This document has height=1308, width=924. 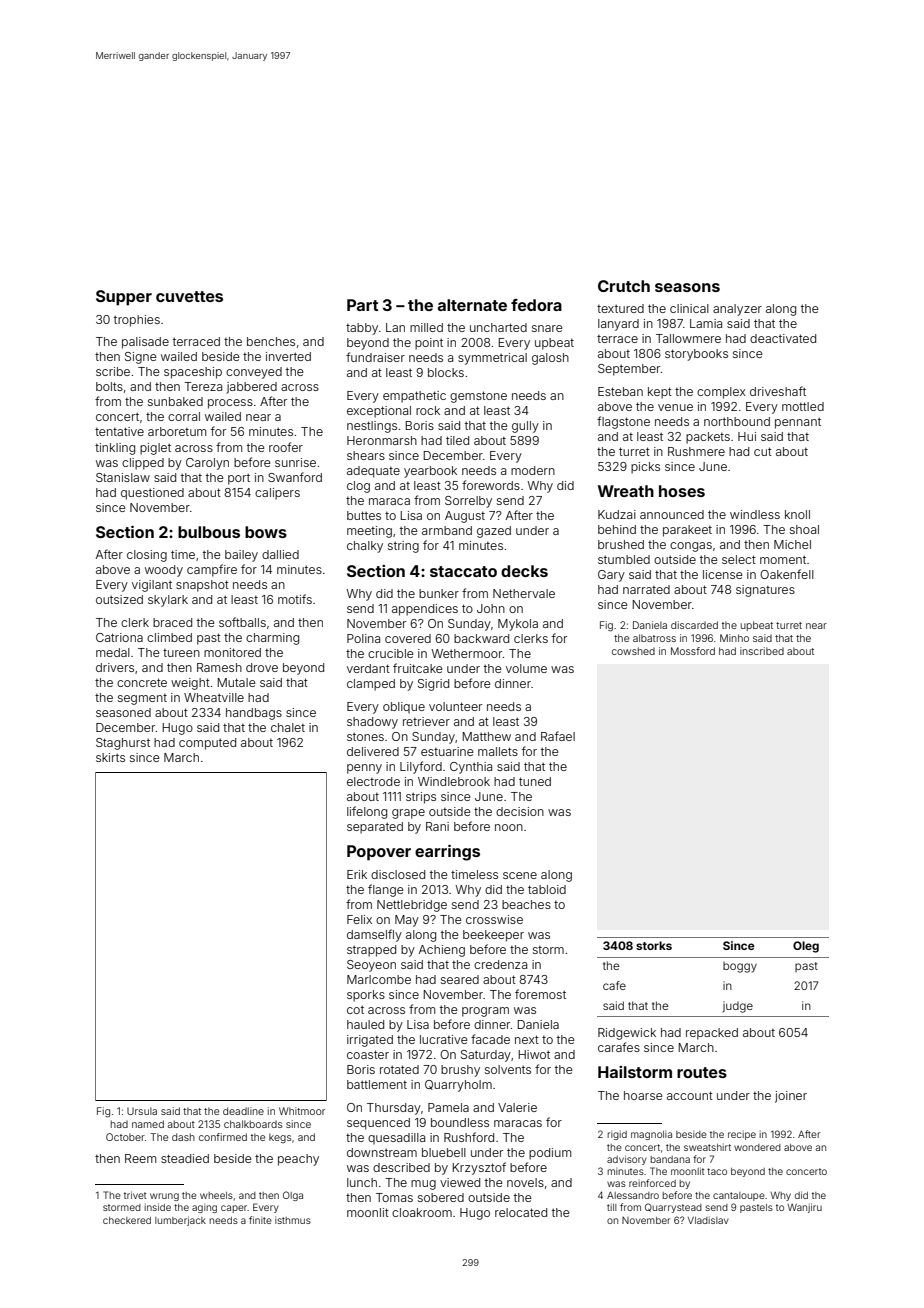 What do you see at coordinates (455, 706) in the document?
I see `volunteer` at bounding box center [455, 706].
